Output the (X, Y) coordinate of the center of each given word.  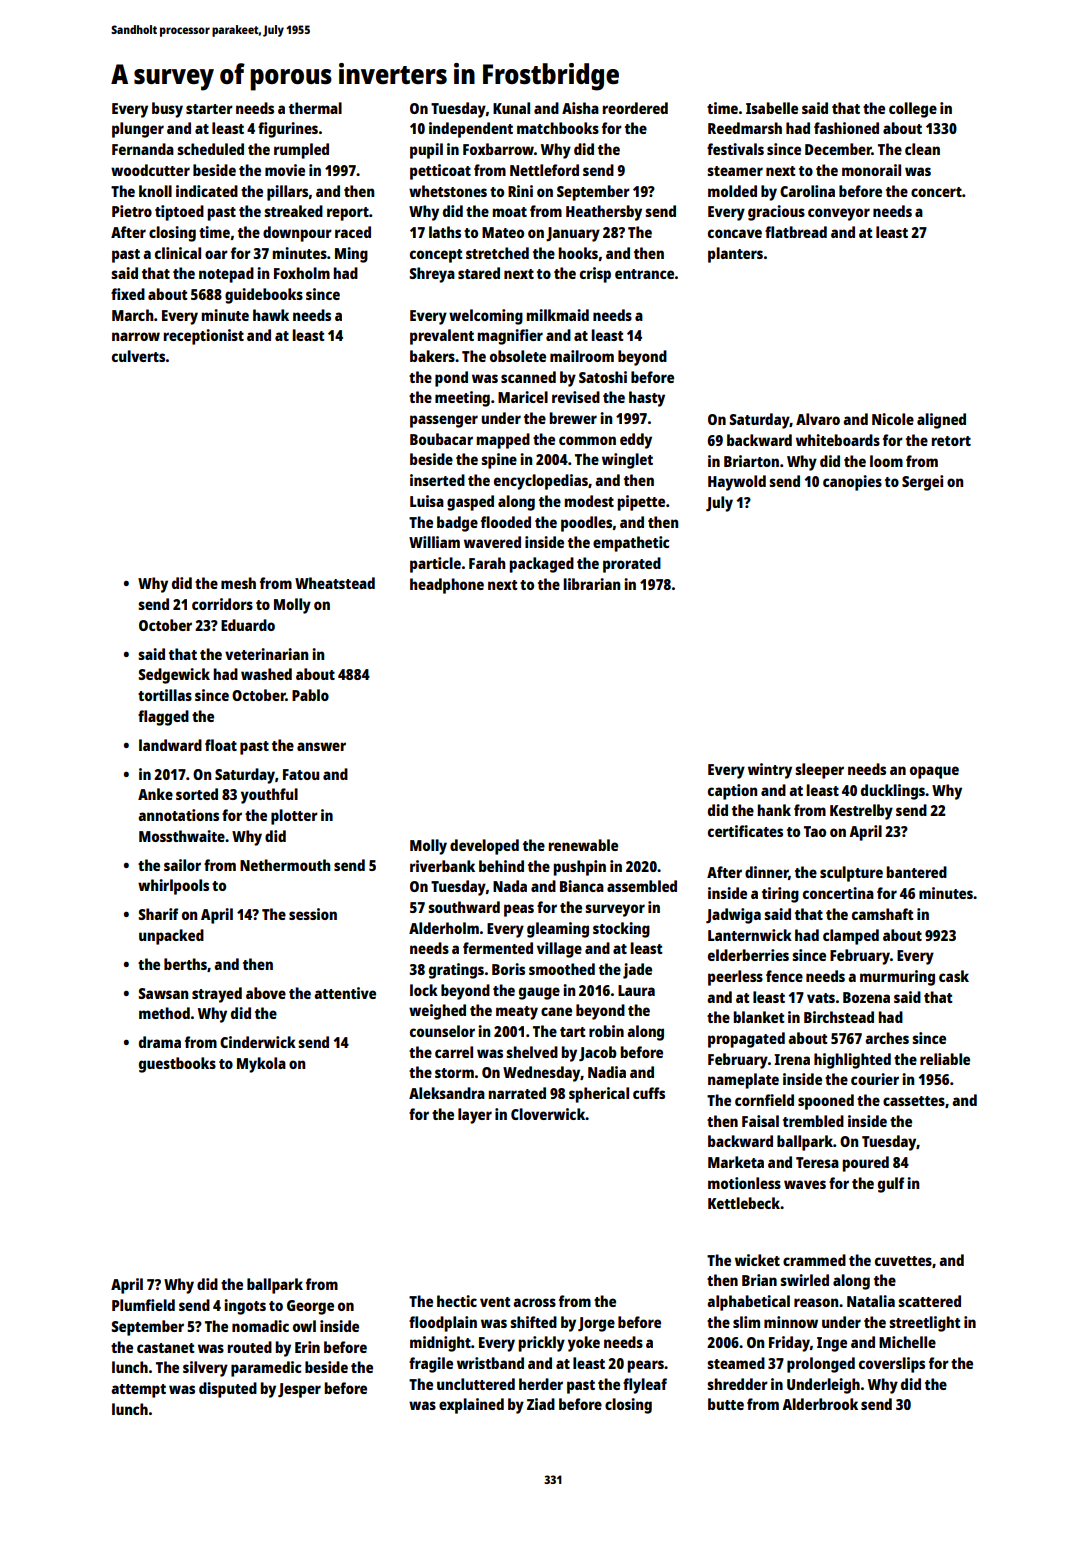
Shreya (432, 275)
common (587, 440)
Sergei (922, 483)
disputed (228, 1390)
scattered (929, 1301)
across (534, 1302)
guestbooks (177, 1065)
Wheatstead (335, 583)
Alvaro (818, 419)
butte (726, 1404)
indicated (207, 191)
